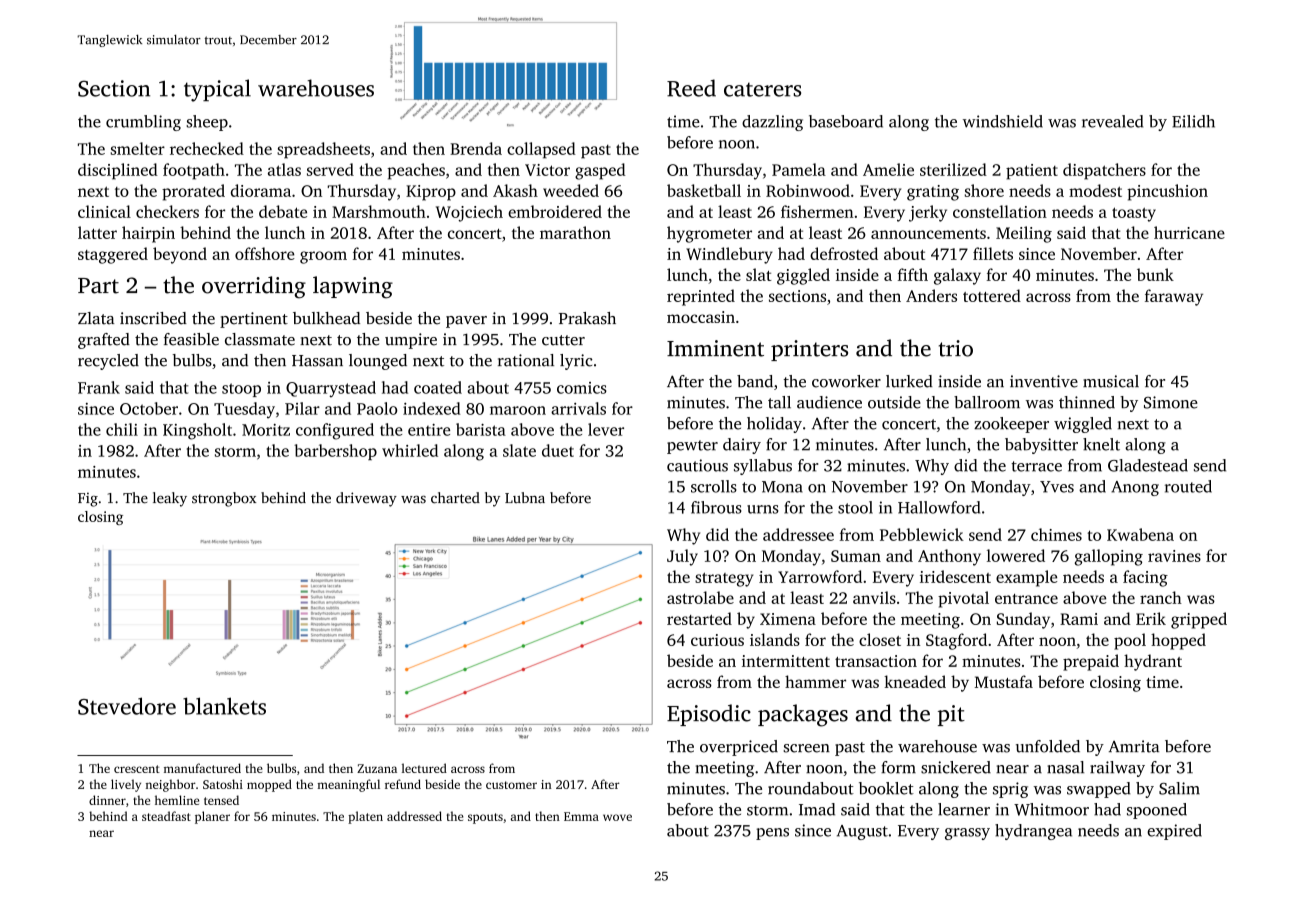 The height and width of the page is (924, 1308). Describe the element at coordinates (714, 486) in the page. I see `scrolls` at that location.
